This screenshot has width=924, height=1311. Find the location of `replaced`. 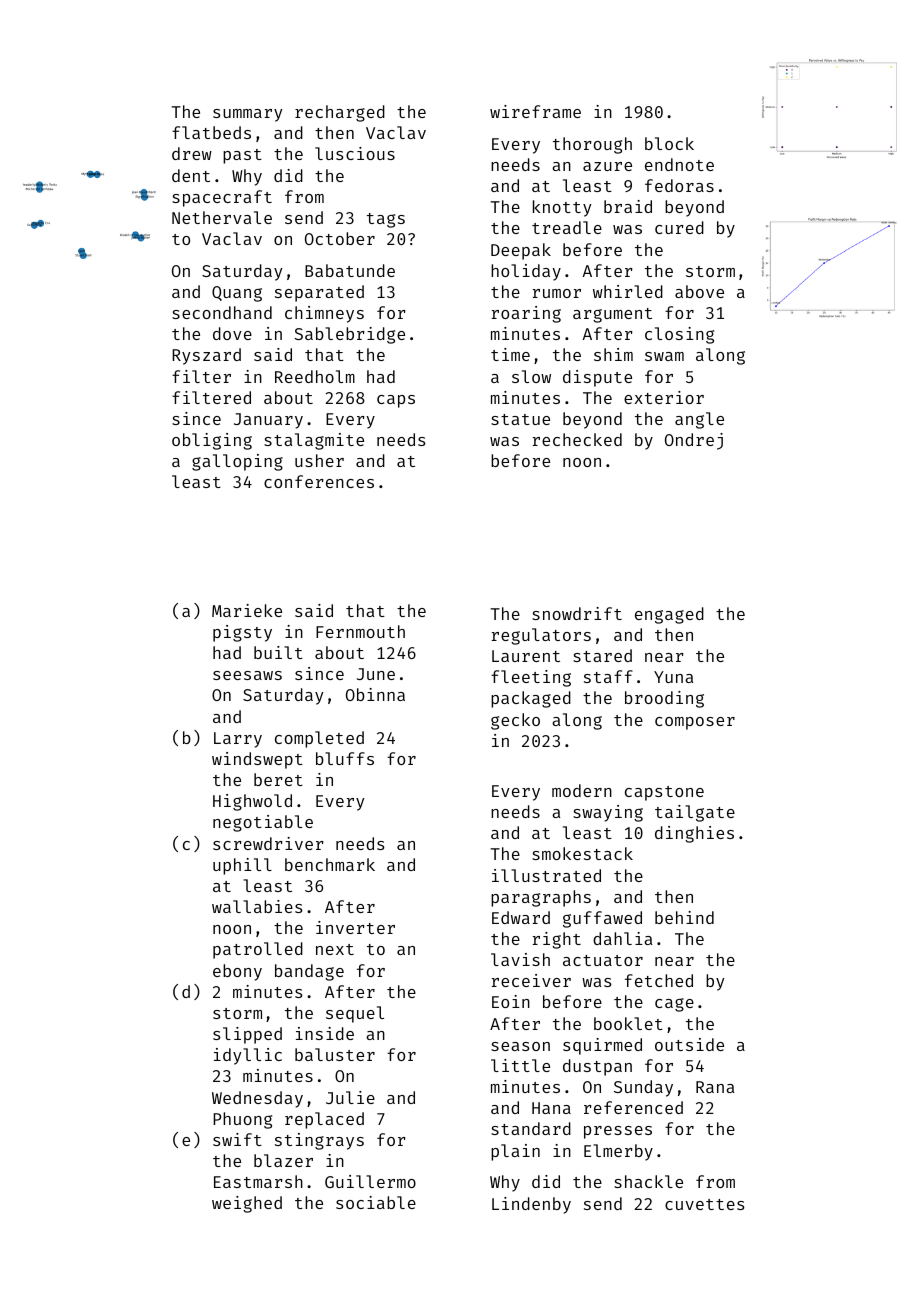

replaced is located at coordinates (324, 1120).
